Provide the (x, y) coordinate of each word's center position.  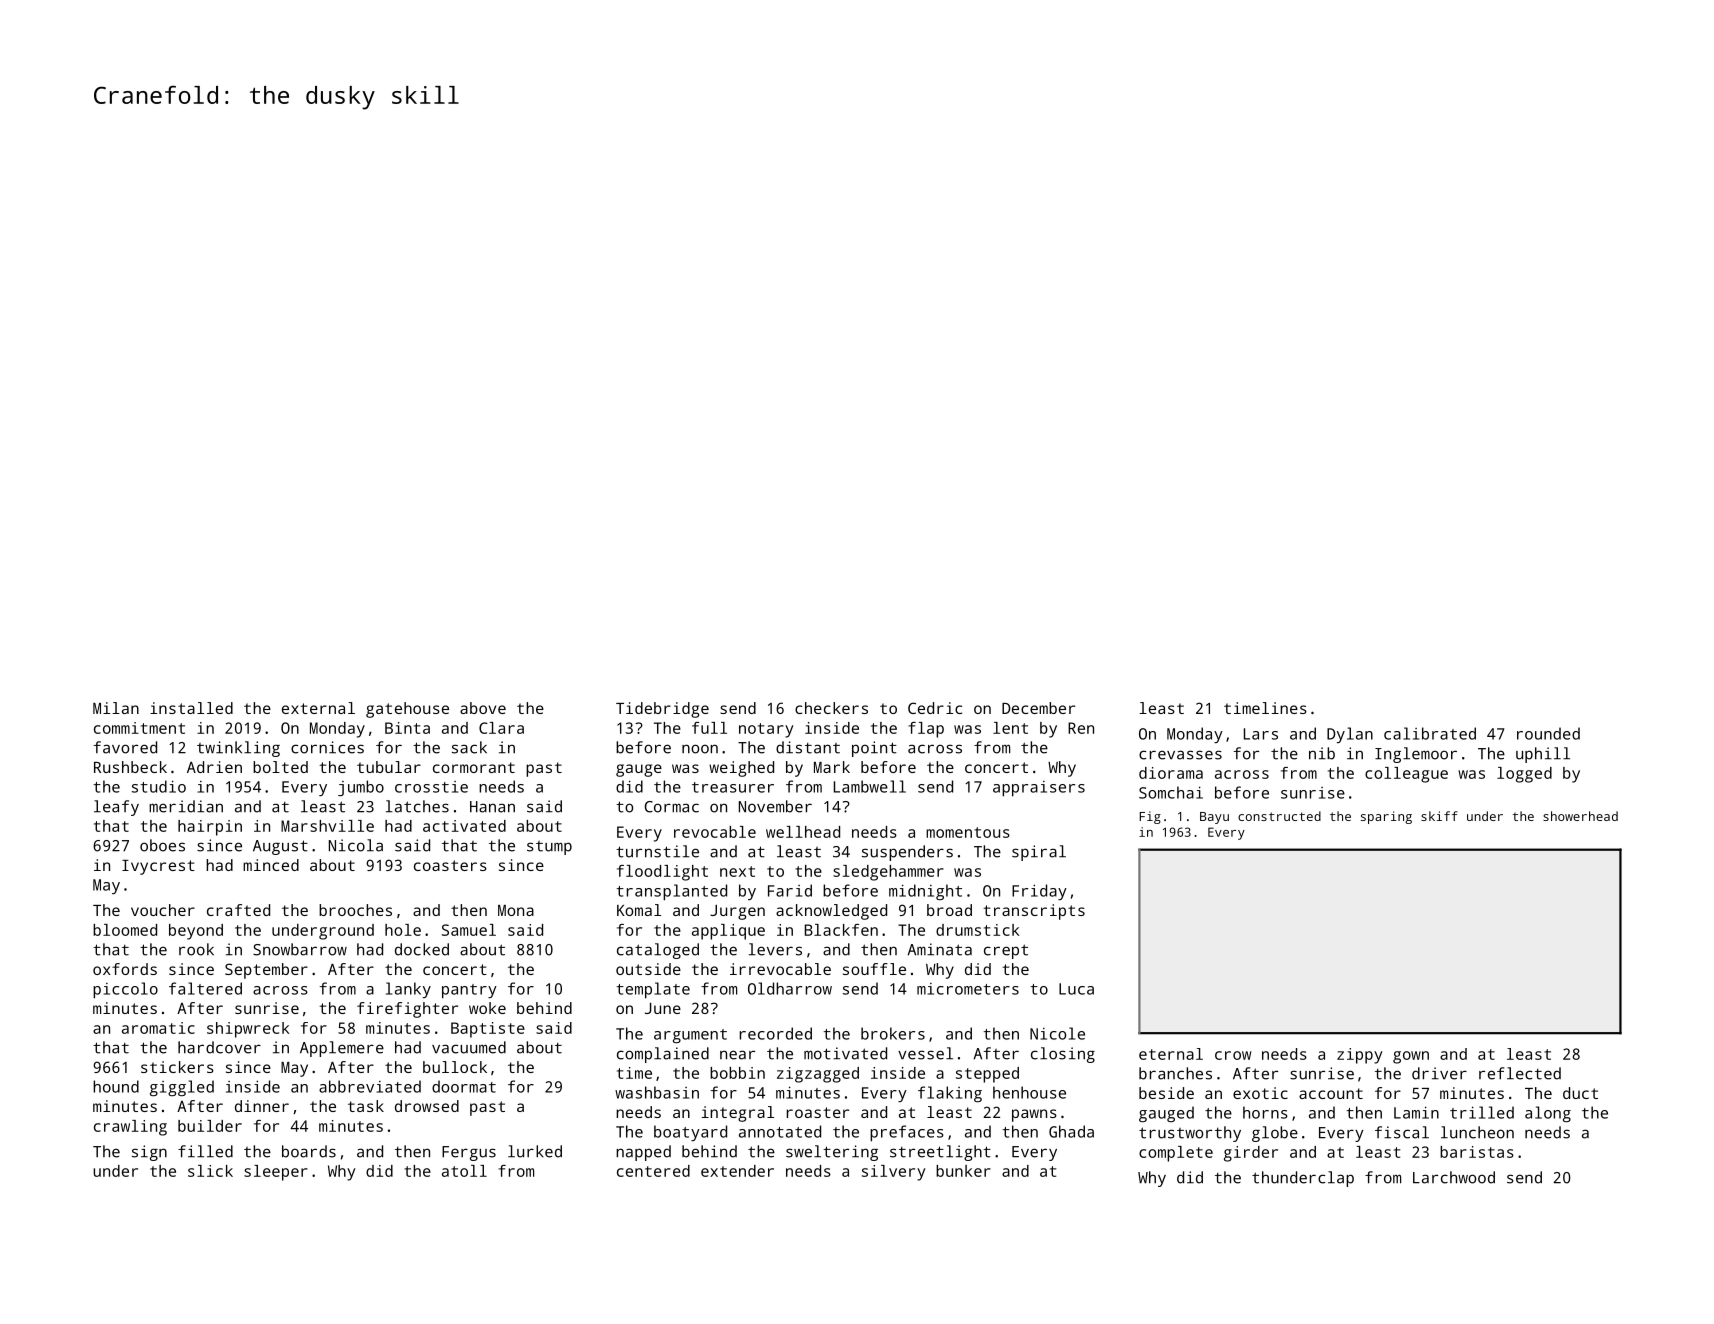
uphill (1543, 755)
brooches (355, 910)
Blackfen (841, 930)
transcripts (1034, 912)
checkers (831, 708)
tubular (389, 767)
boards (309, 1151)
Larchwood (1454, 1177)
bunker (963, 1171)
